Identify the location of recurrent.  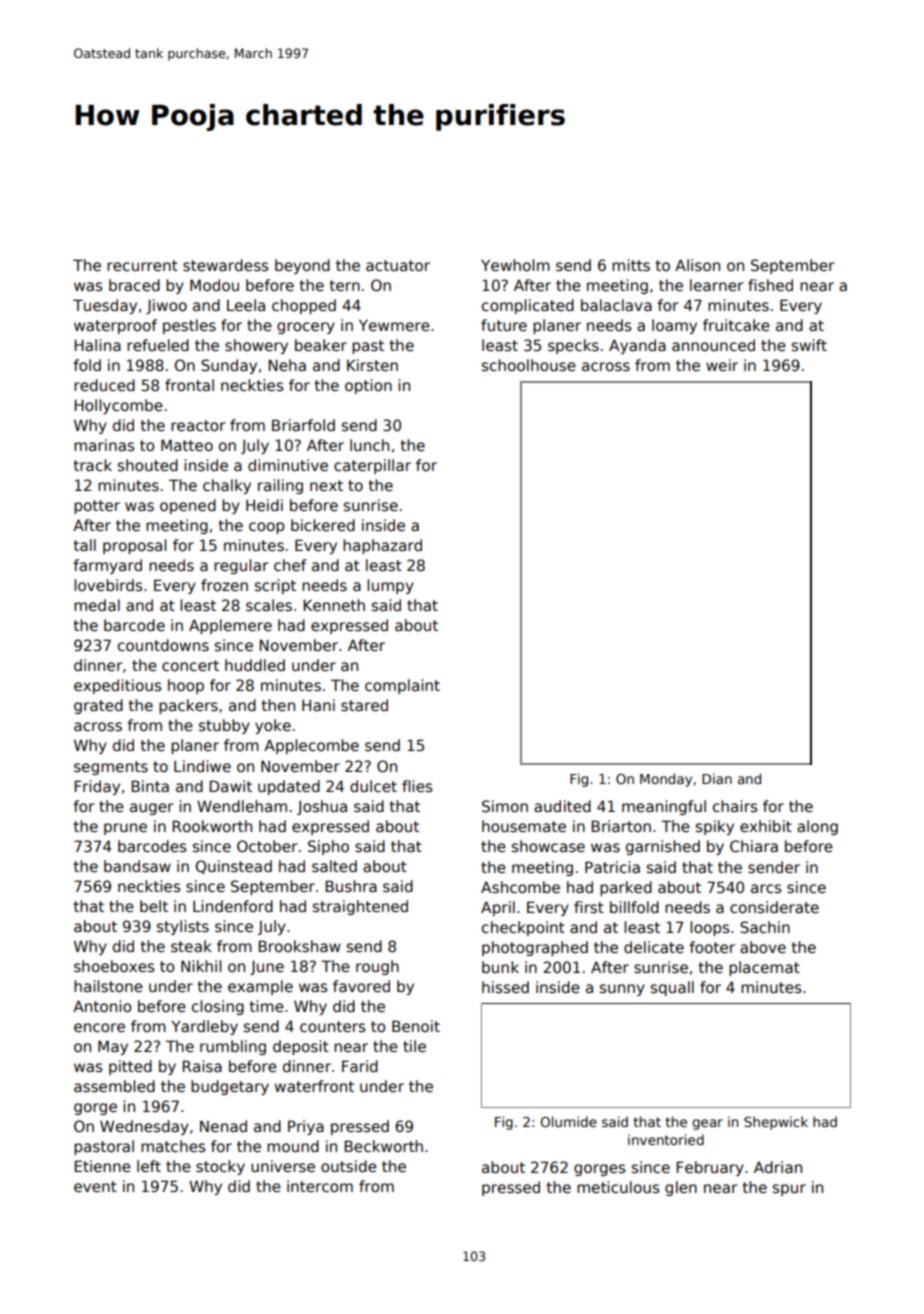
(142, 265).
